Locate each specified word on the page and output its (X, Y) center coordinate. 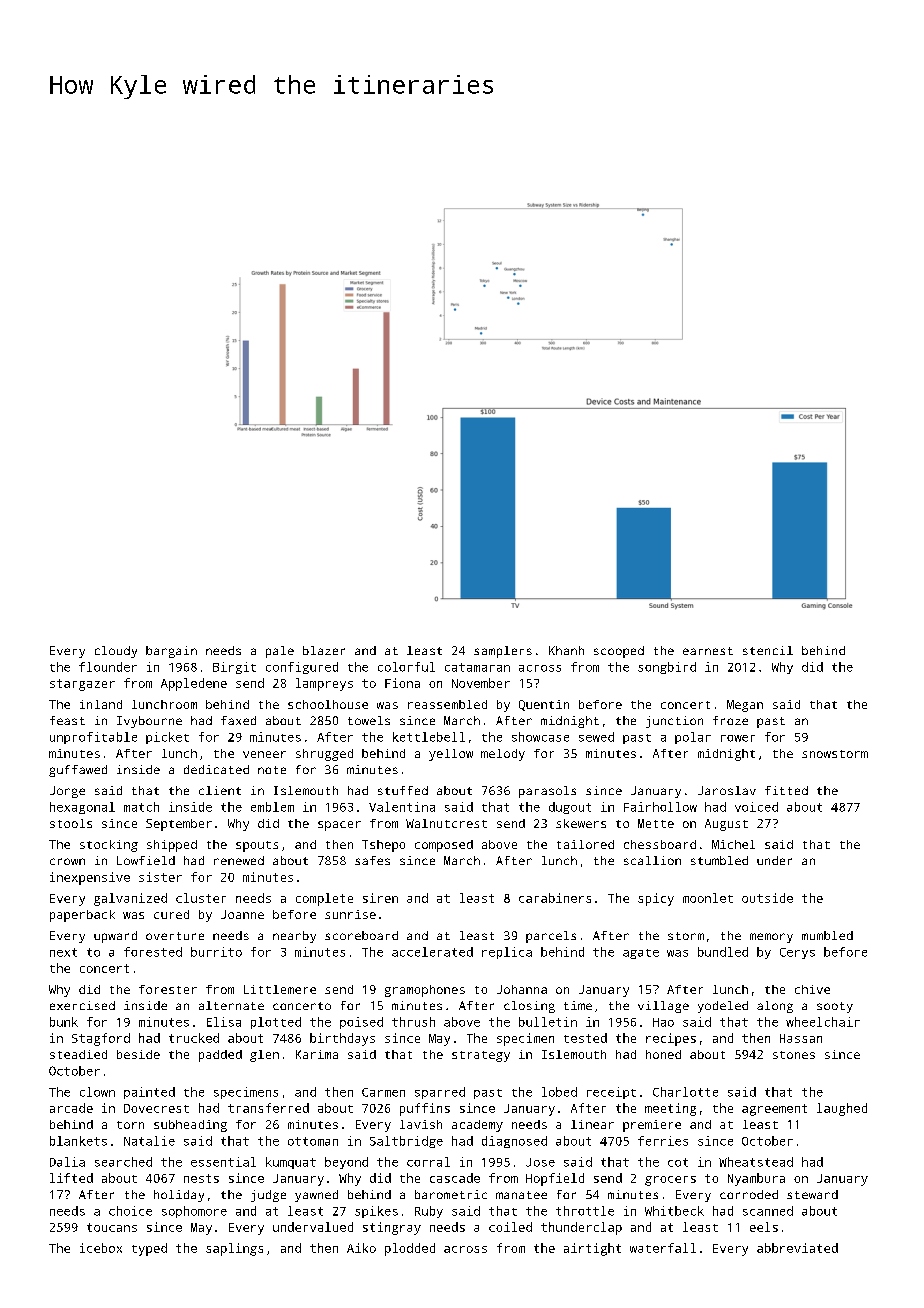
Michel (733, 844)
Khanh (566, 650)
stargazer (82, 685)
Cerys (797, 953)
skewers (581, 823)
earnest (708, 651)
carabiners (555, 898)
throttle (585, 1211)
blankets (78, 1141)
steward (812, 1194)
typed (149, 1249)
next (63, 952)
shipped (172, 846)
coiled (510, 1227)
